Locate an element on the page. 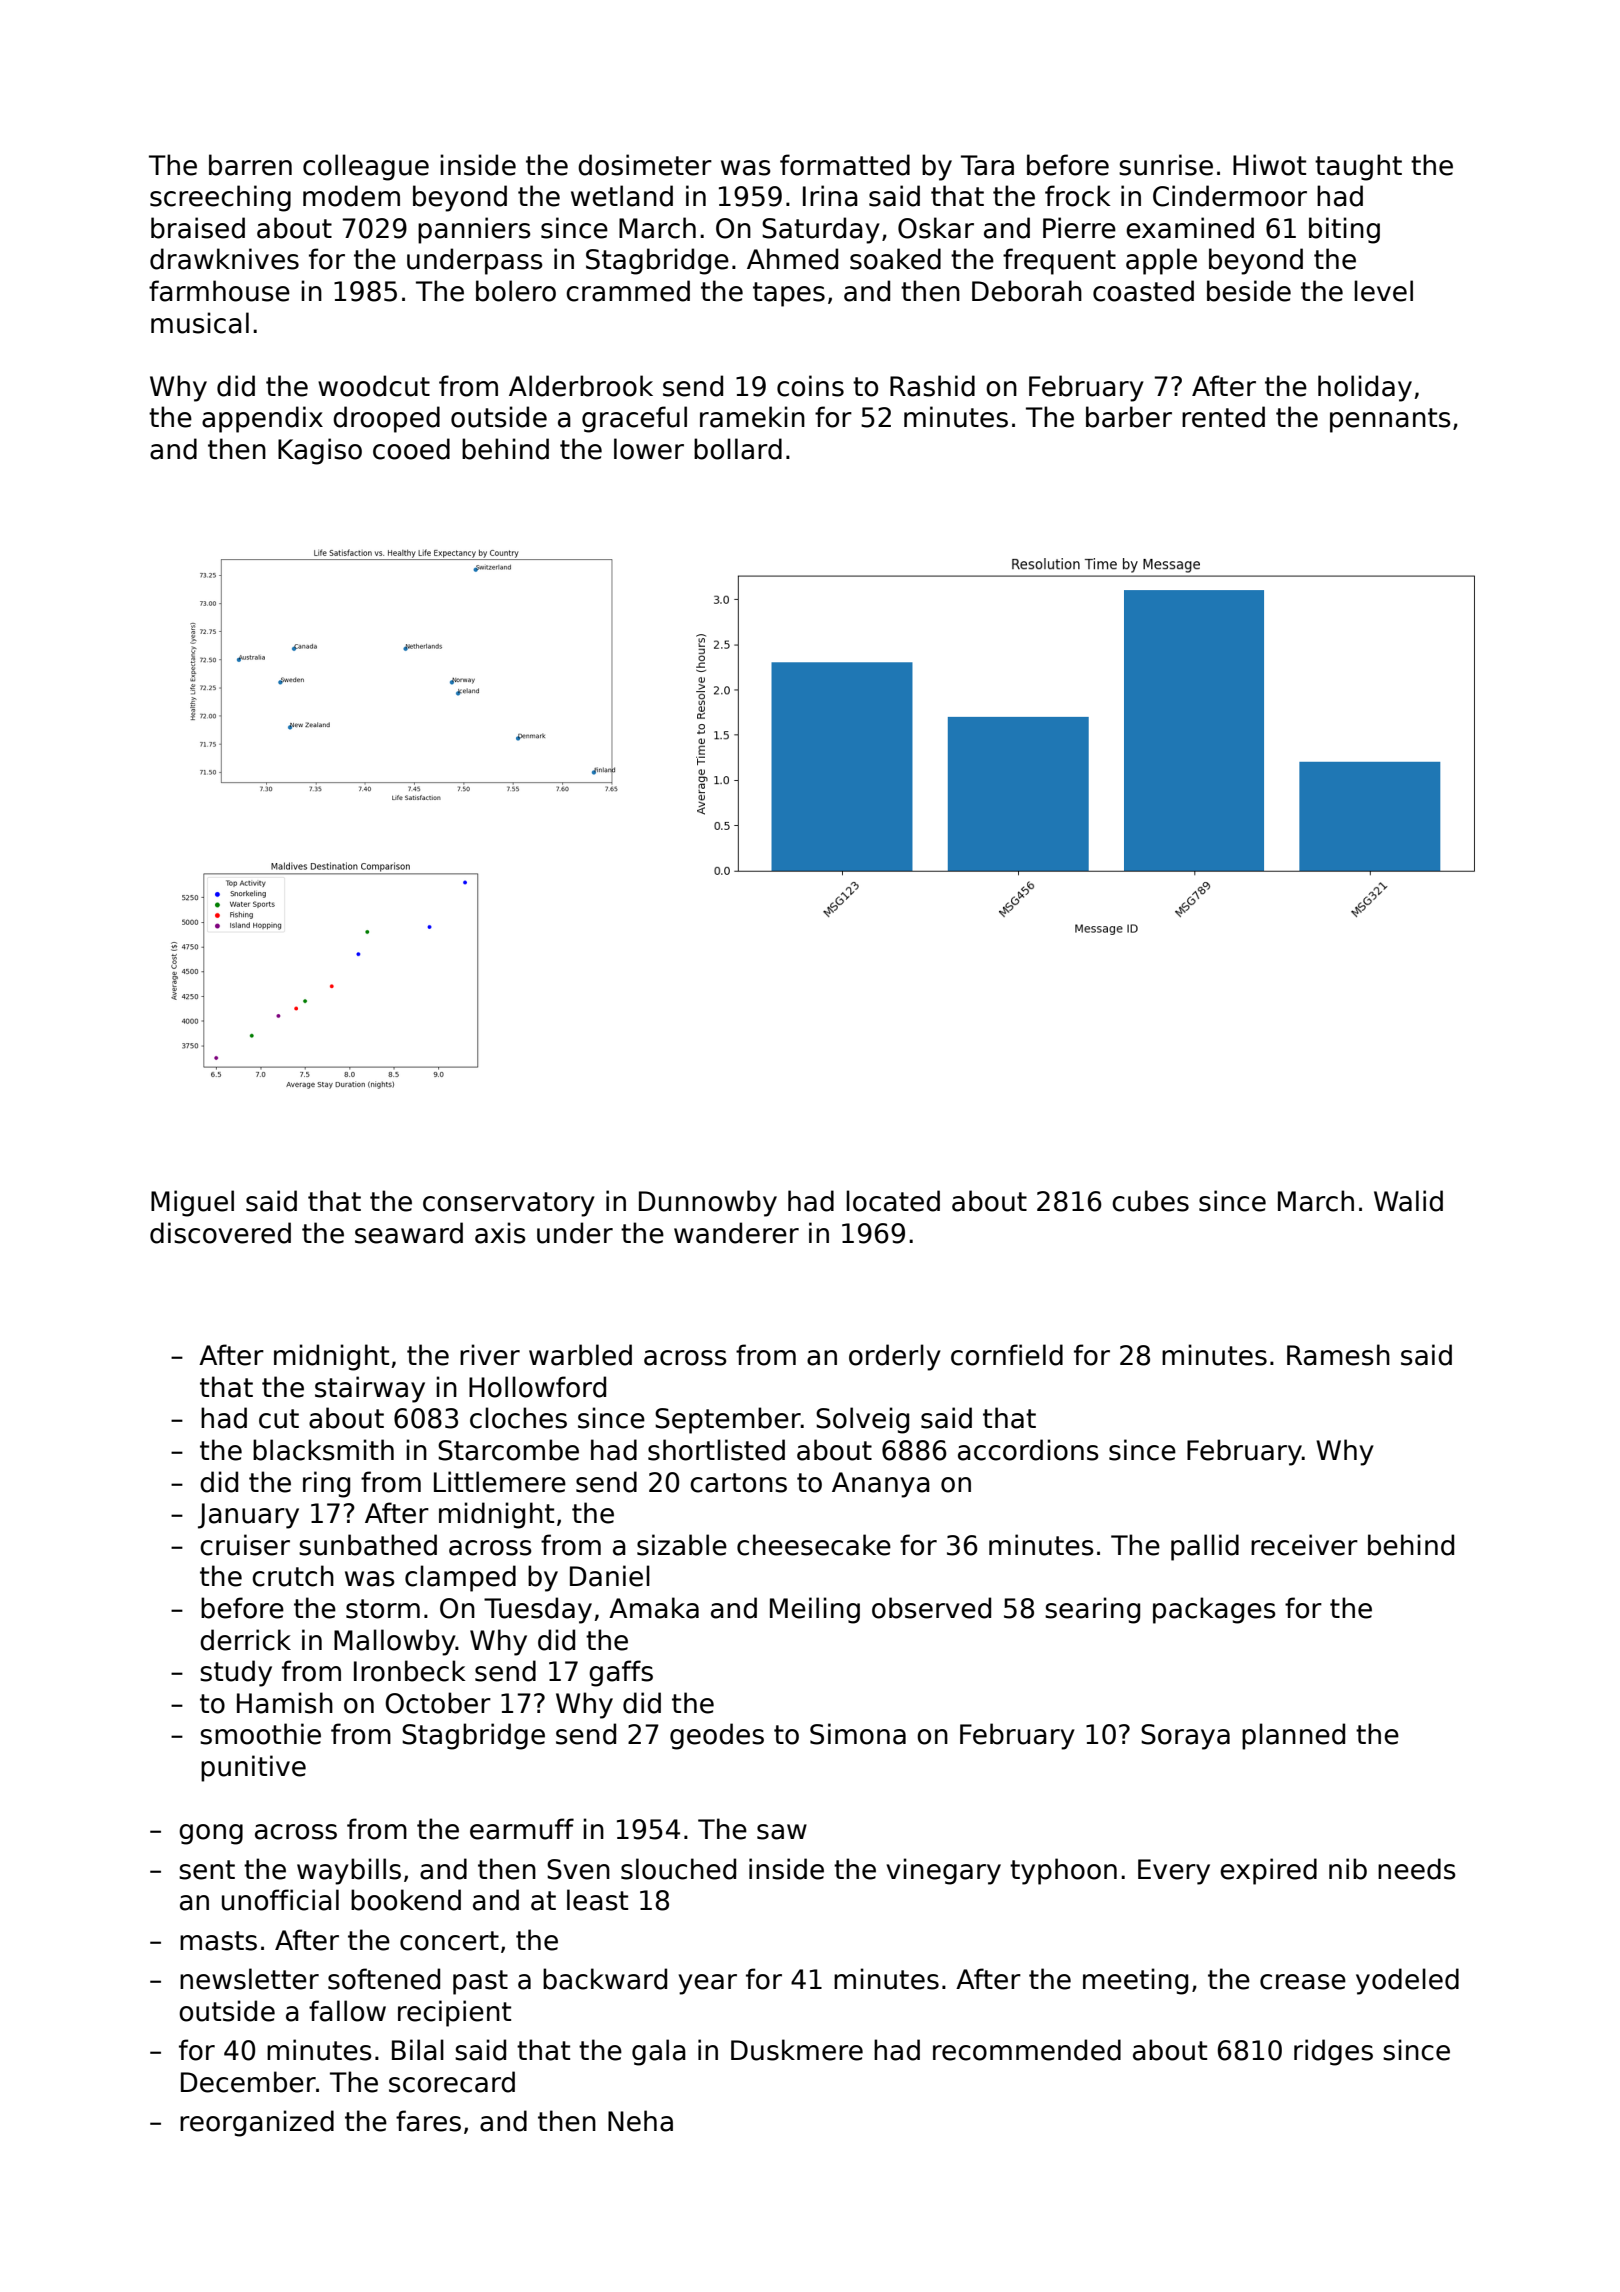 Image resolution: width=1620 pixels, height=2292 pixels. fares is located at coordinates (428, 2121).
